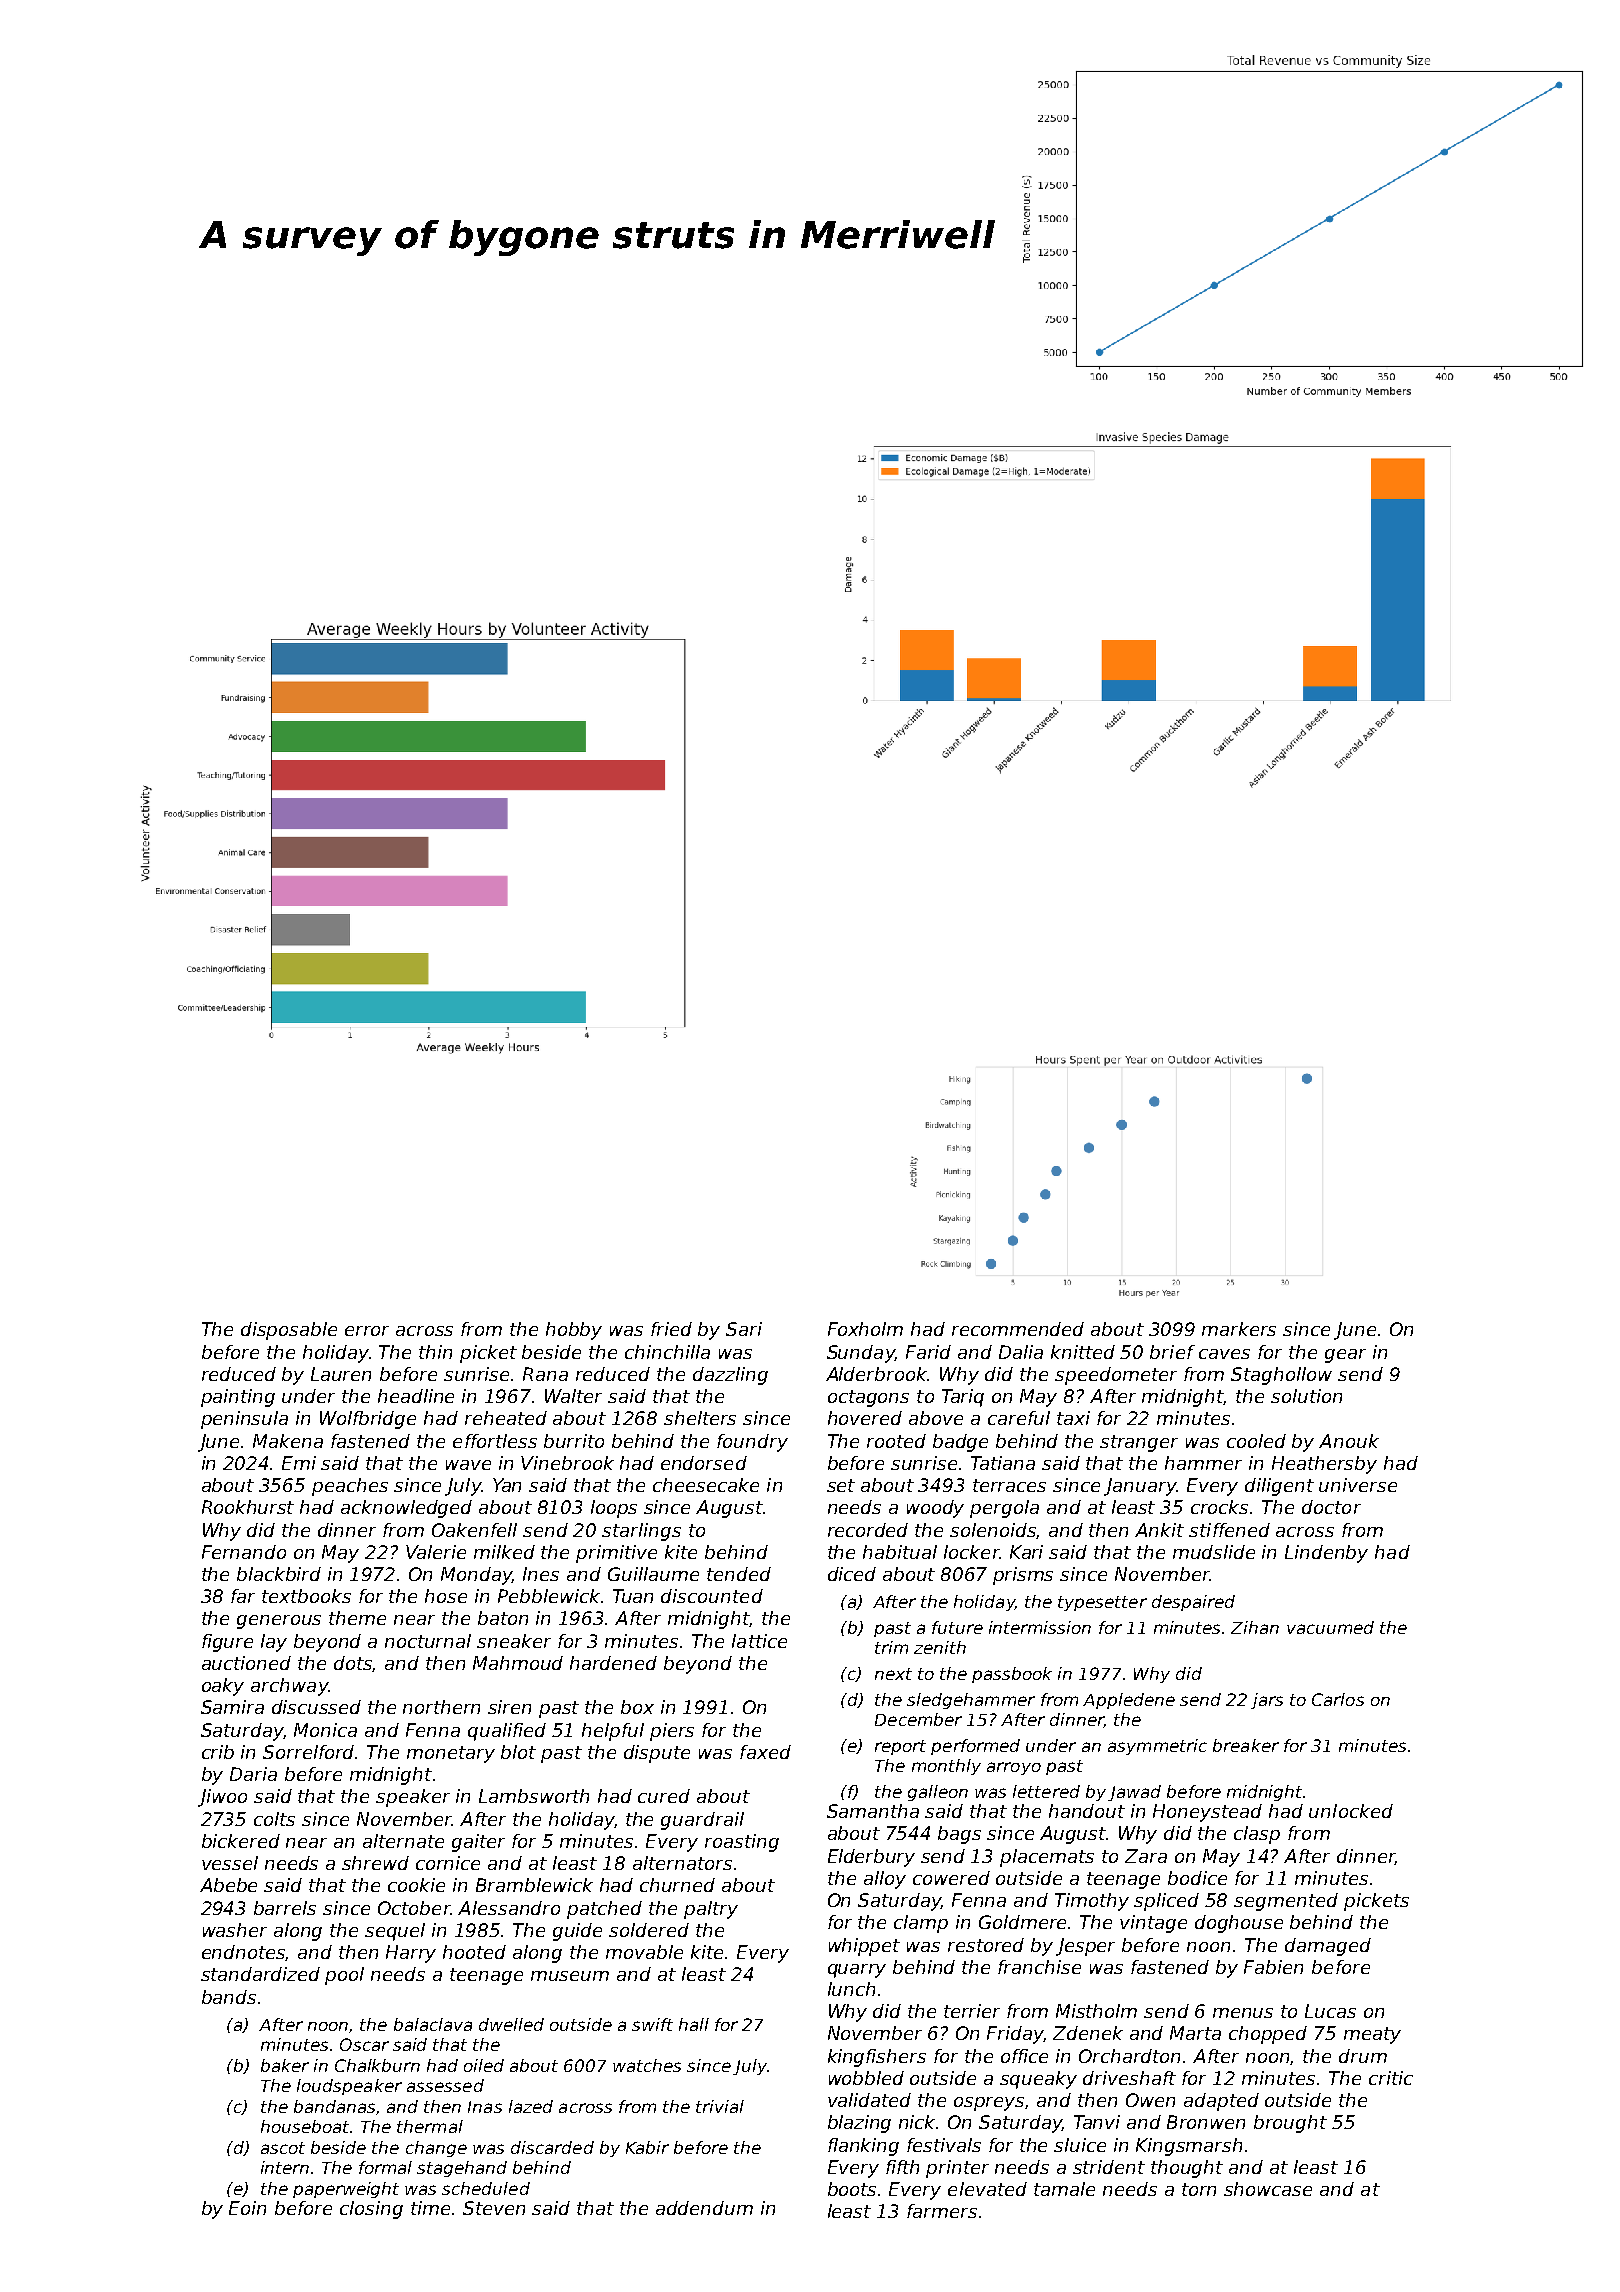 The width and height of the image is (1620, 2292). Describe the element at coordinates (1087, 1811) in the image. I see `handout` at that location.
